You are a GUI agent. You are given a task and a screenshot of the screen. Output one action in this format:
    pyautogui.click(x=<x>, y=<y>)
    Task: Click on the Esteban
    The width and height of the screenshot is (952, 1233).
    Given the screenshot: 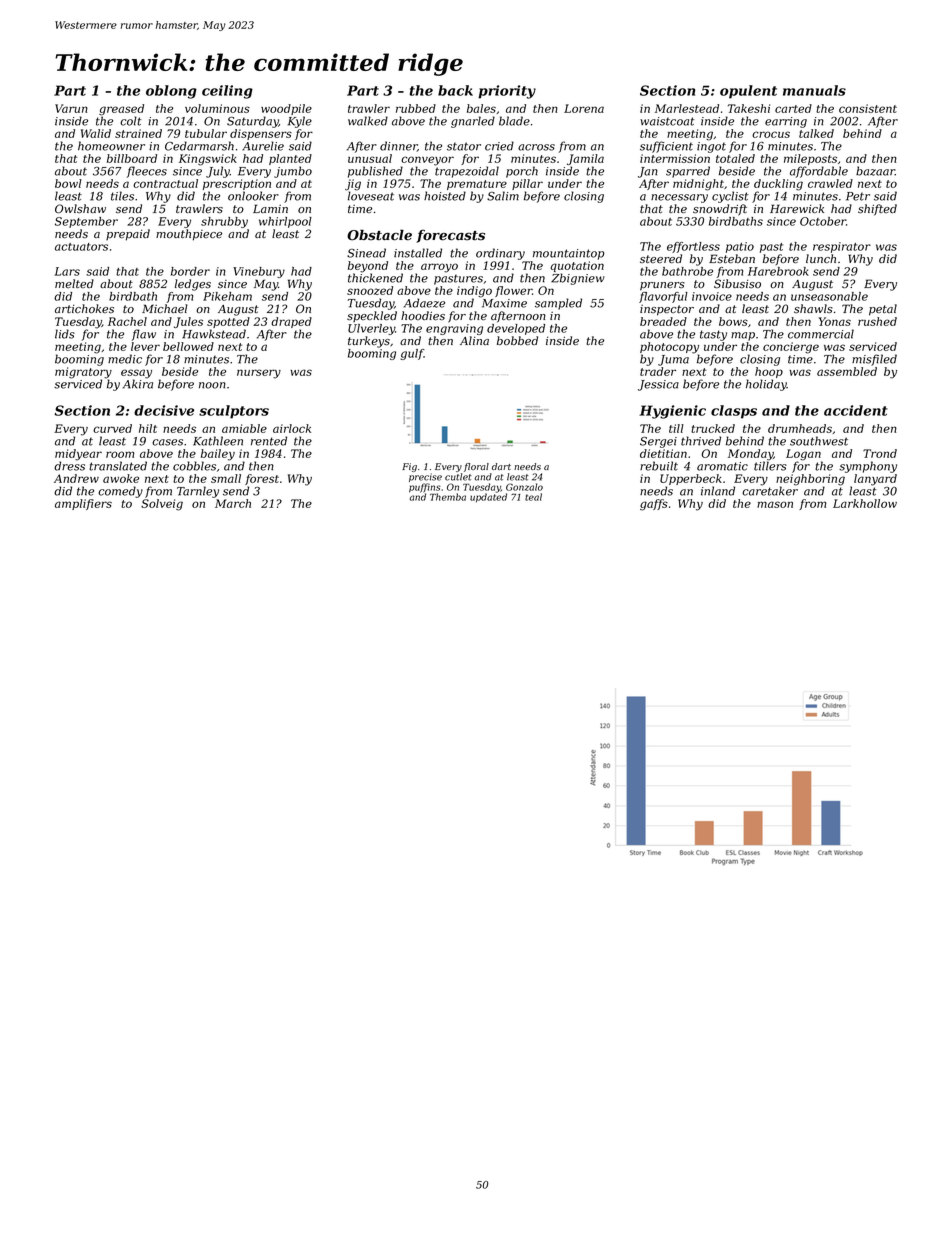 What is the action you would take?
    pyautogui.click(x=732, y=258)
